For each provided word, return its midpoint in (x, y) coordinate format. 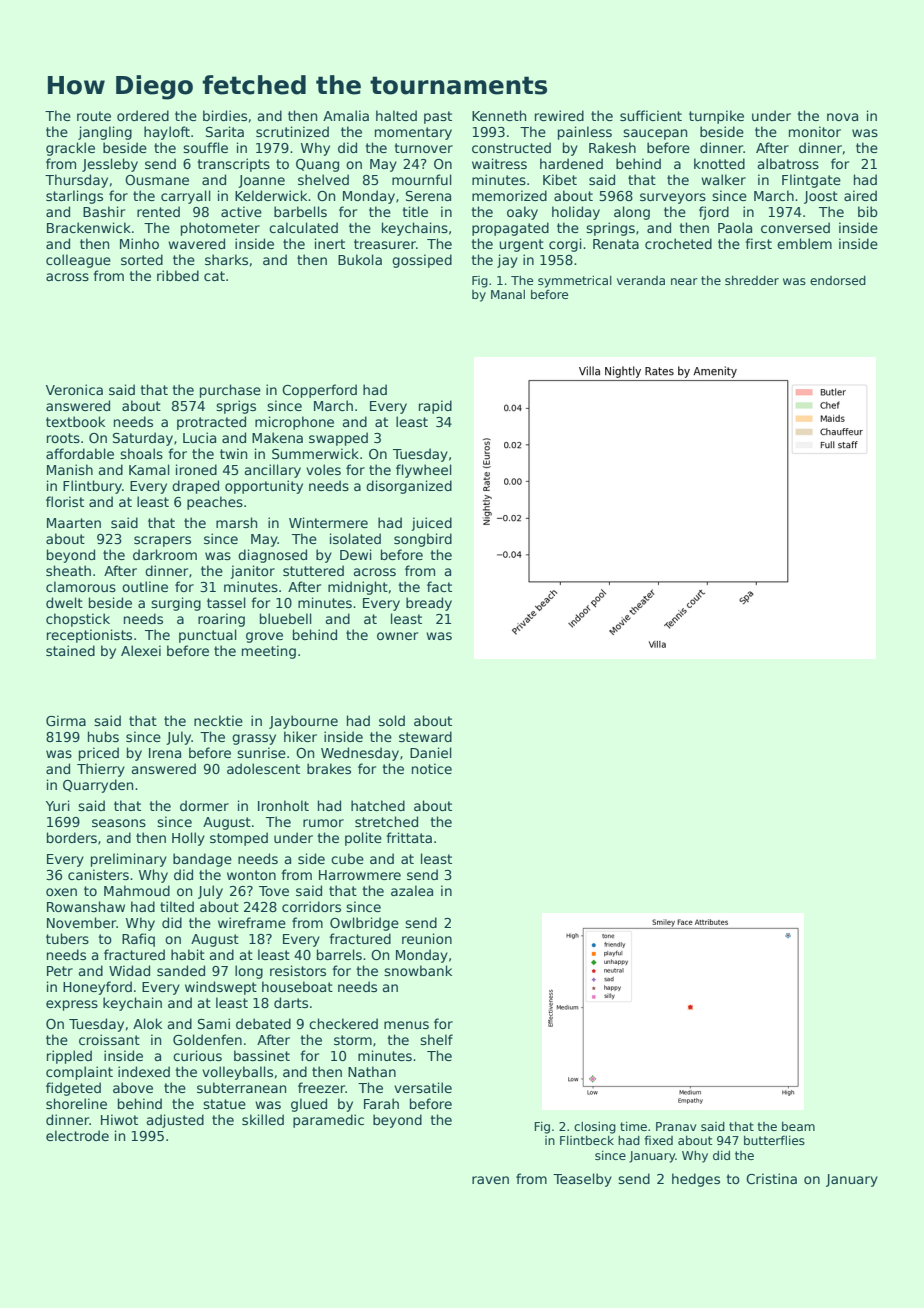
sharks (226, 259)
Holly (188, 839)
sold (392, 720)
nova (842, 117)
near (684, 281)
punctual (208, 636)
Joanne (261, 181)
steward (425, 736)
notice (432, 768)
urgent (521, 245)
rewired (559, 115)
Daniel (431, 752)
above (133, 1087)
